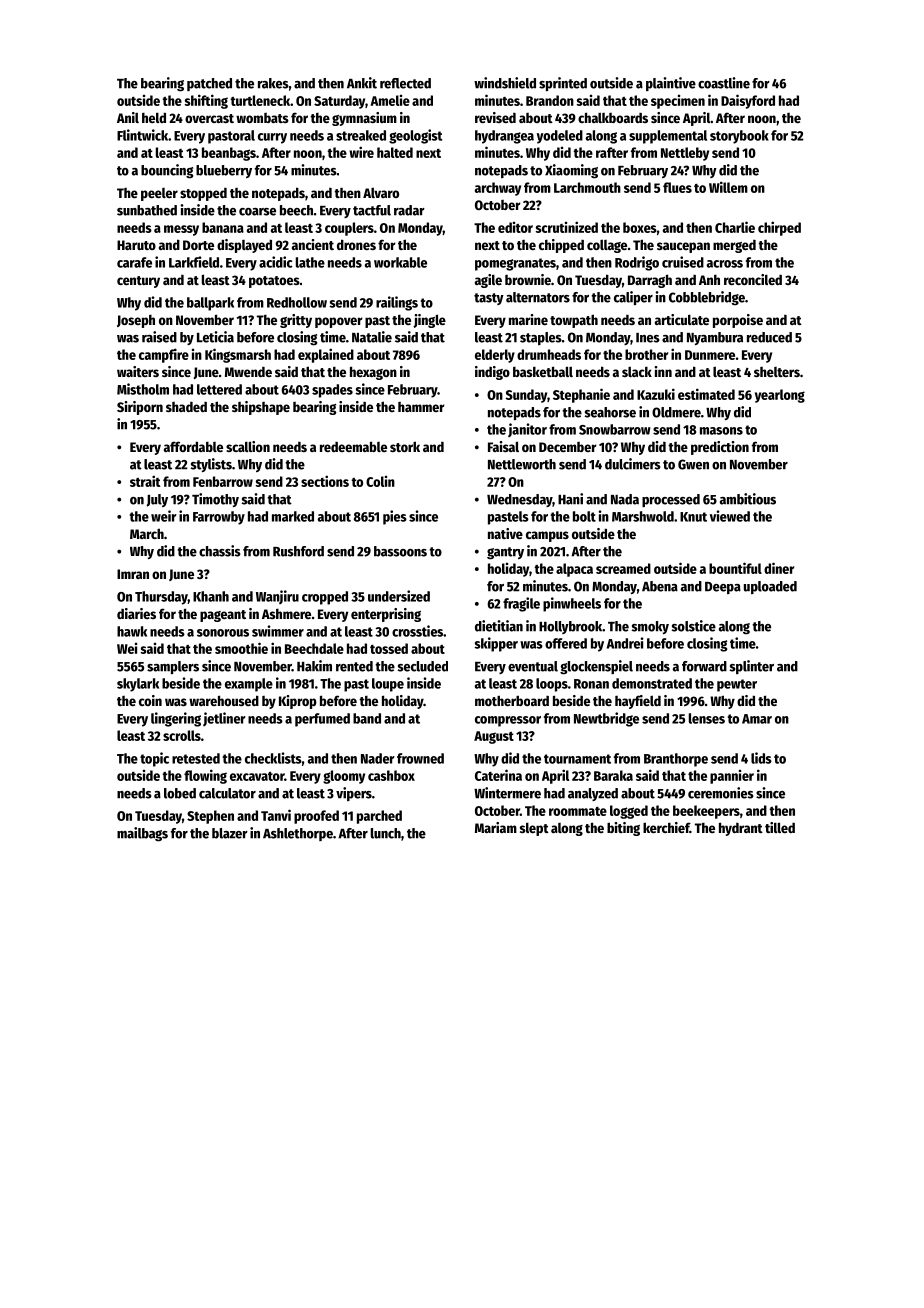 The image size is (924, 1308). Describe the element at coordinates (623, 829) in the screenshot. I see `biting` at that location.
